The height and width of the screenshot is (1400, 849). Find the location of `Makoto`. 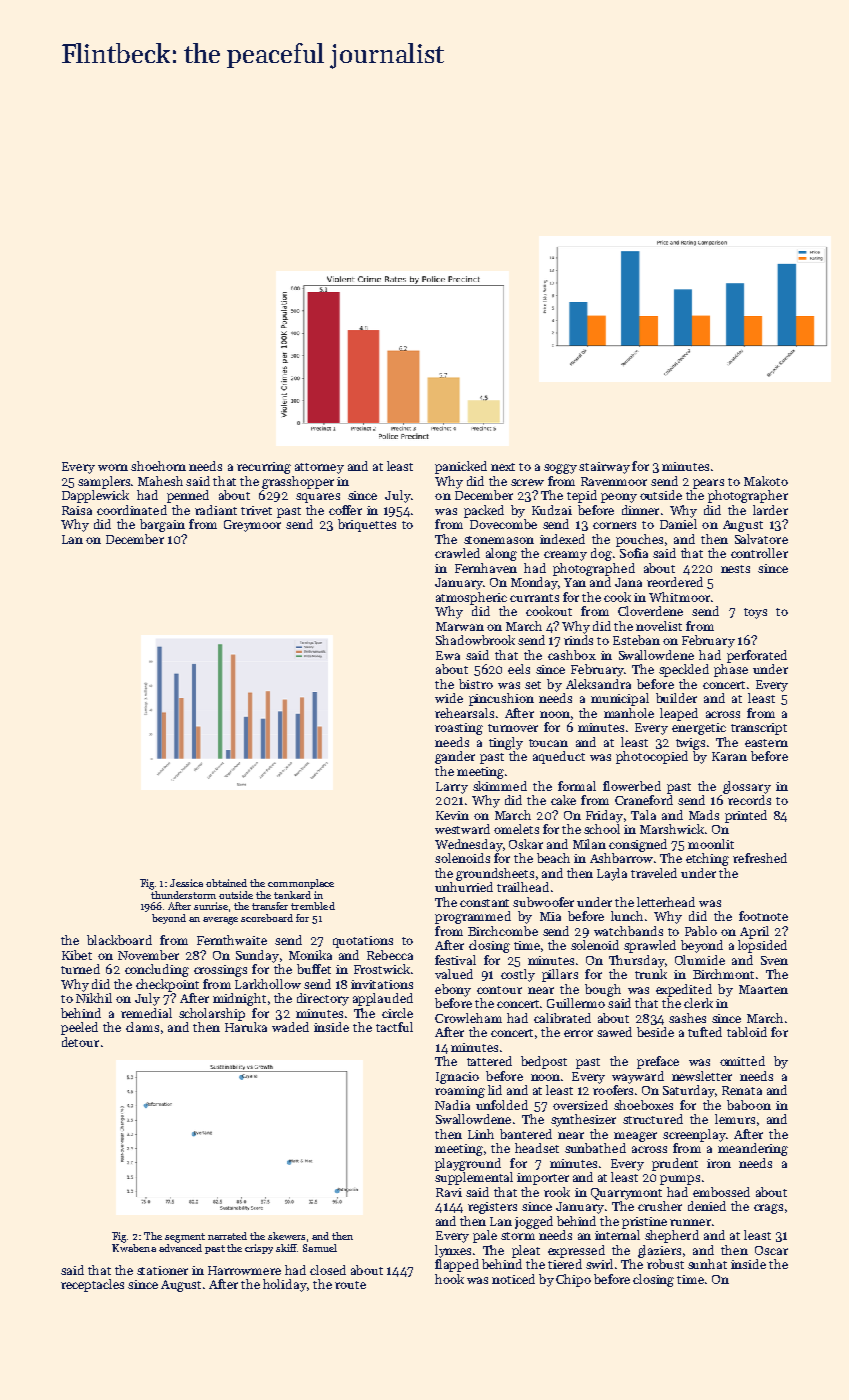

Makoto is located at coordinates (766, 481).
